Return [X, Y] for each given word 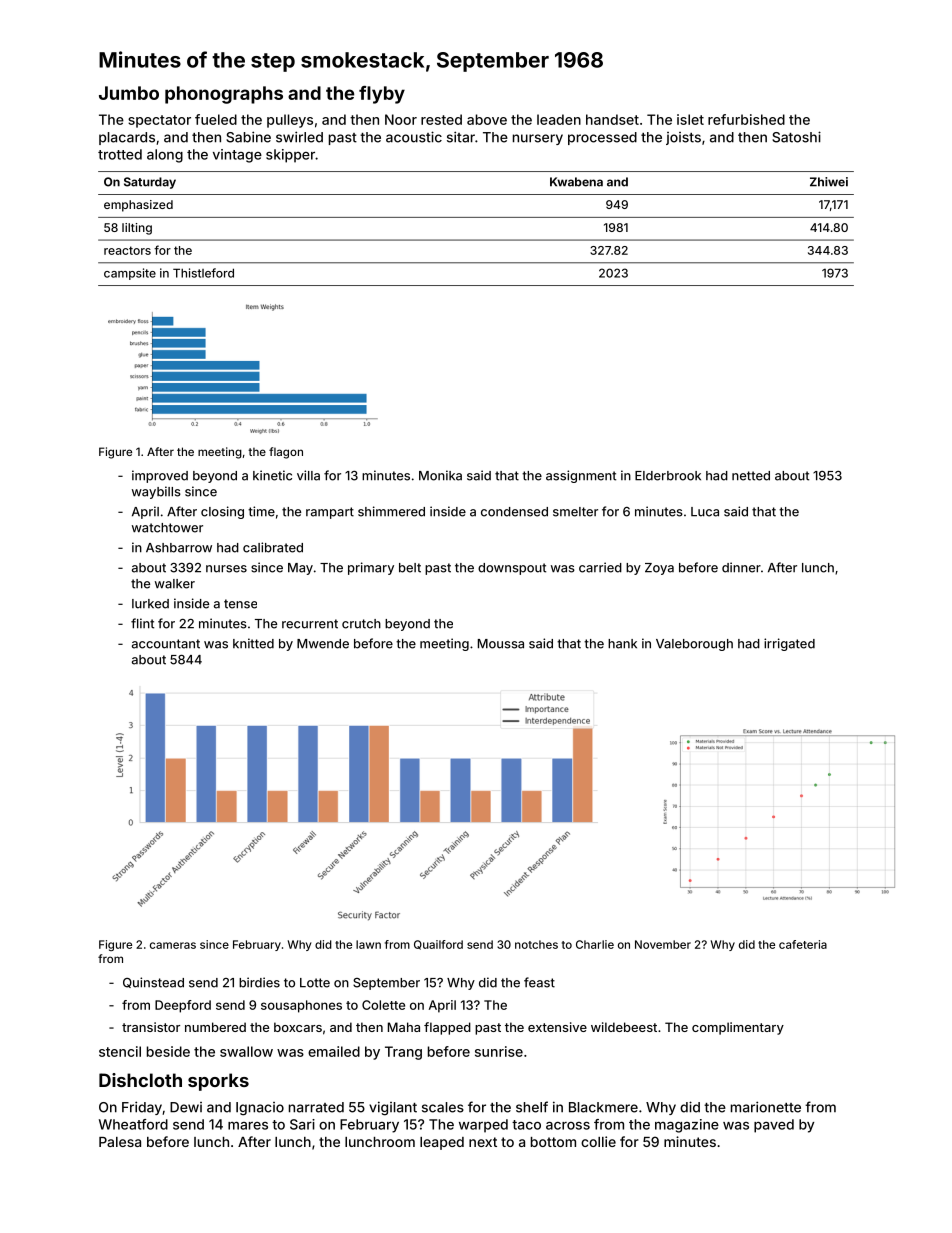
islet [690, 119]
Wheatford [133, 1124]
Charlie [595, 944]
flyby [382, 95]
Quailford [438, 945]
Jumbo [129, 93]
